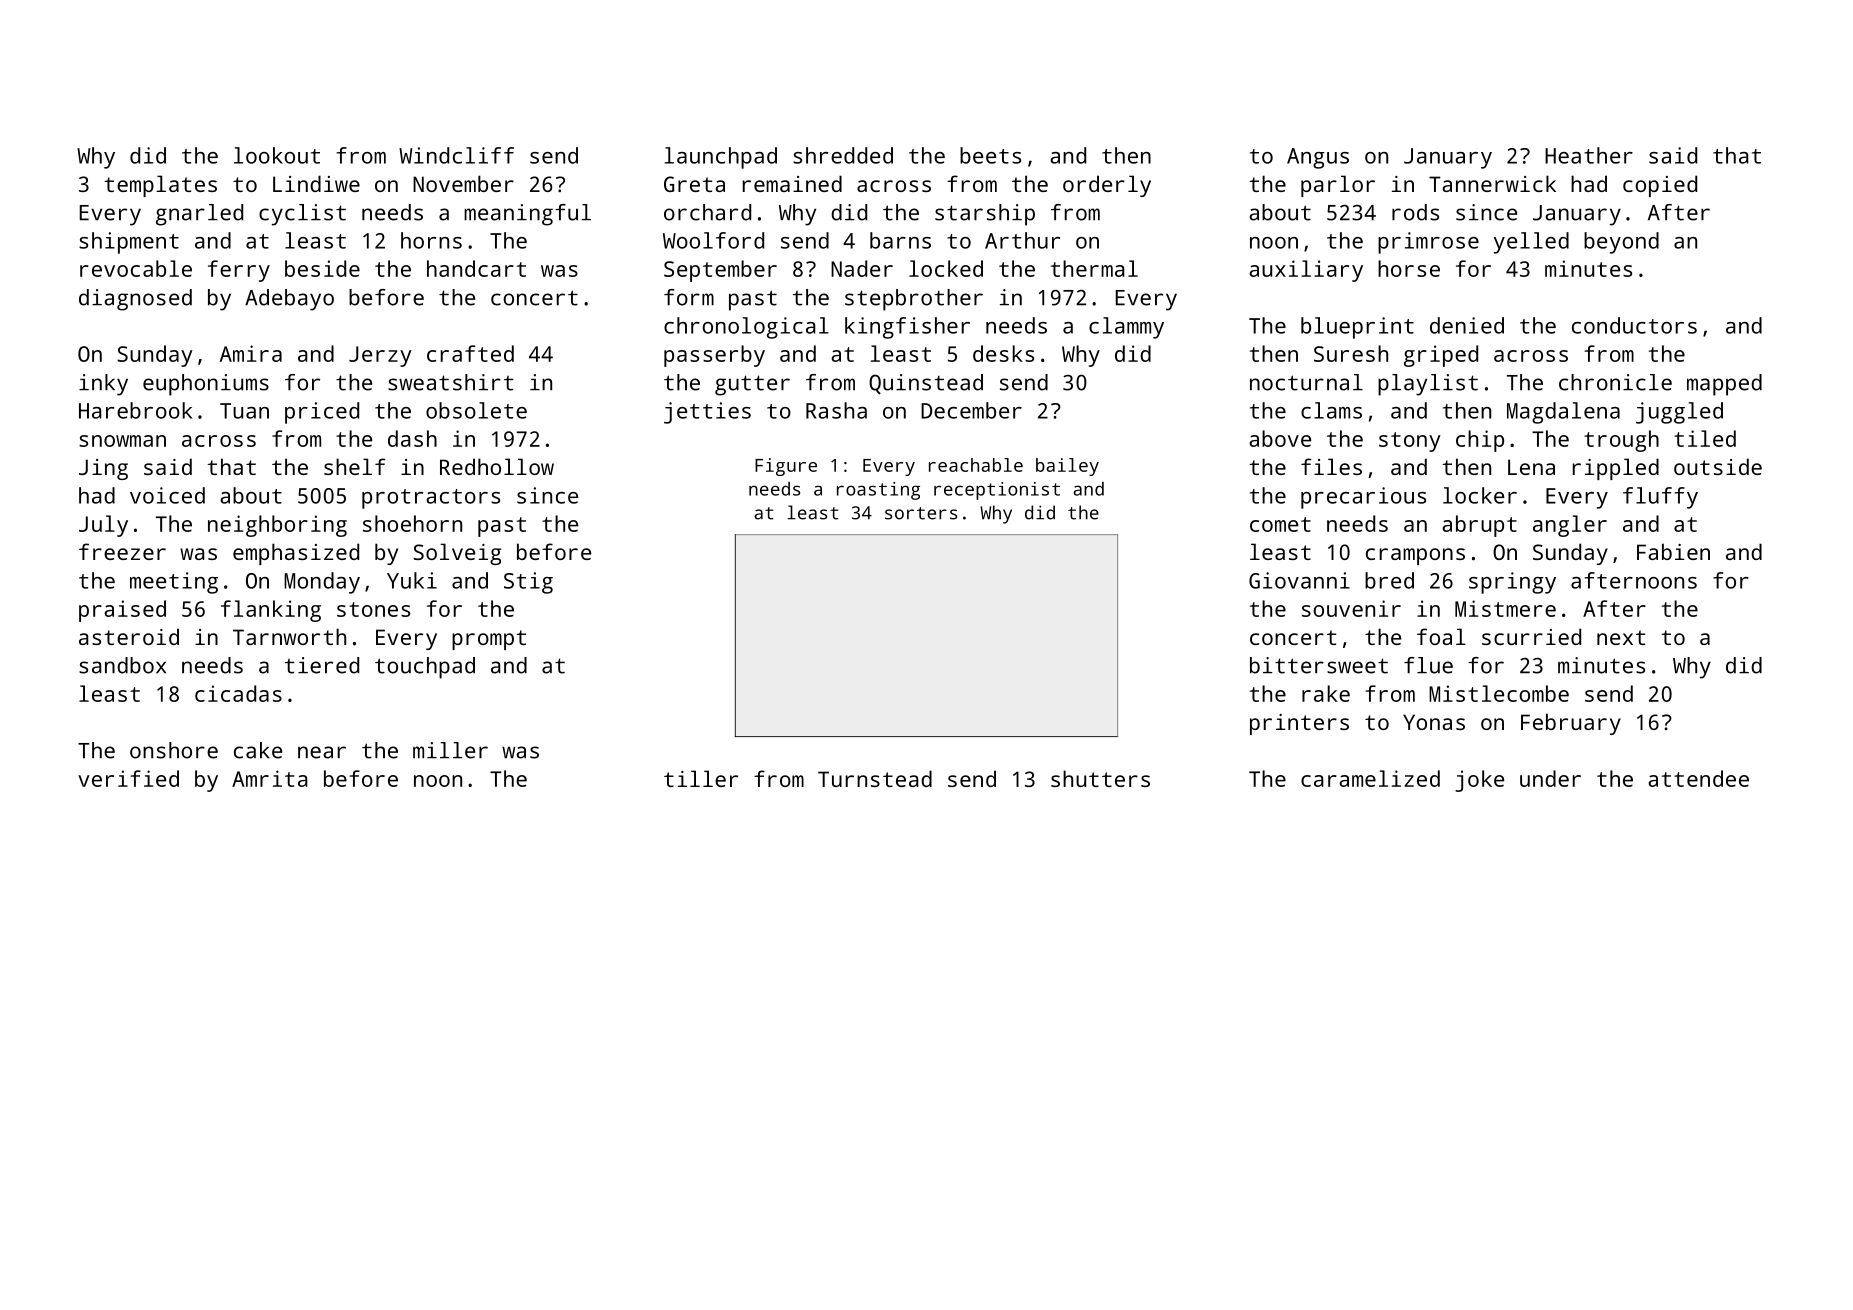 Image resolution: width=1853 pixels, height=1310 pixels. What do you see at coordinates (1660, 186) in the screenshot?
I see `copied` at bounding box center [1660, 186].
